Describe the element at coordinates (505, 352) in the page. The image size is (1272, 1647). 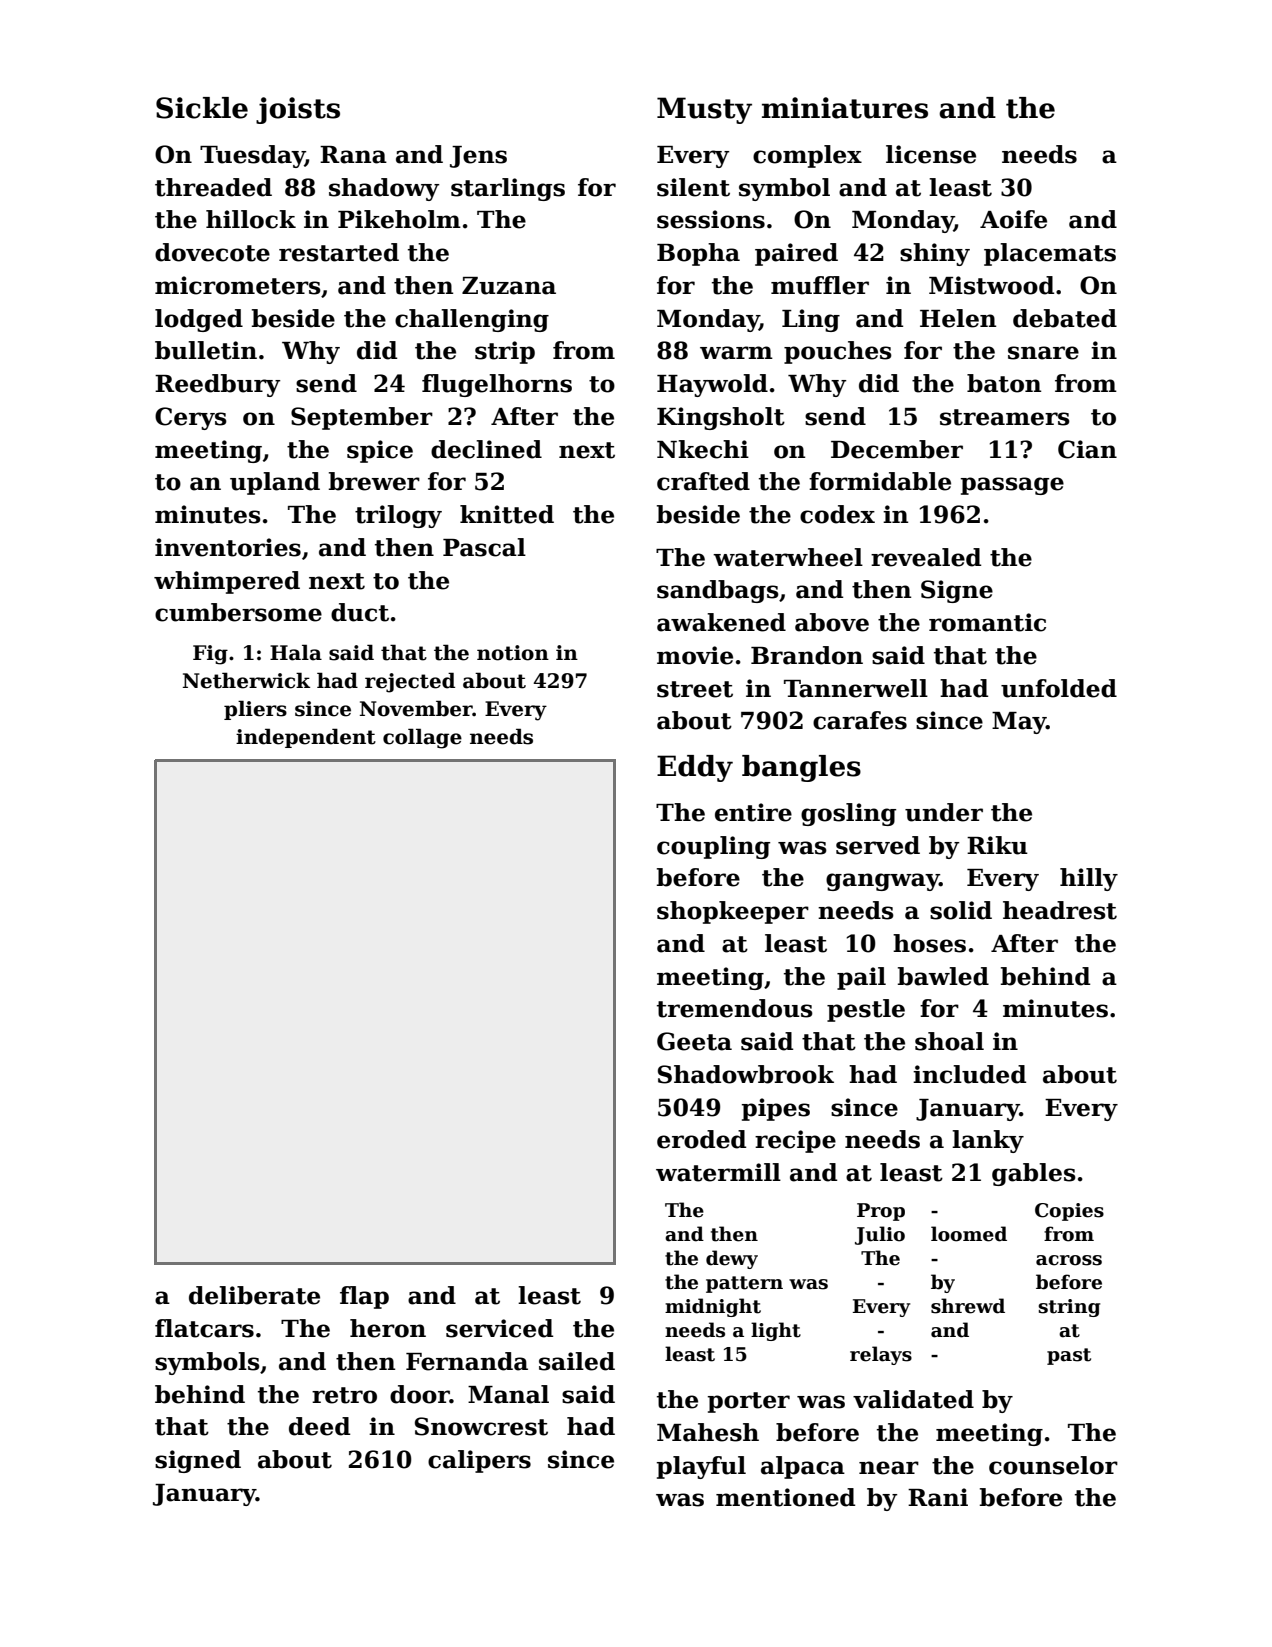
I see `strip` at that location.
